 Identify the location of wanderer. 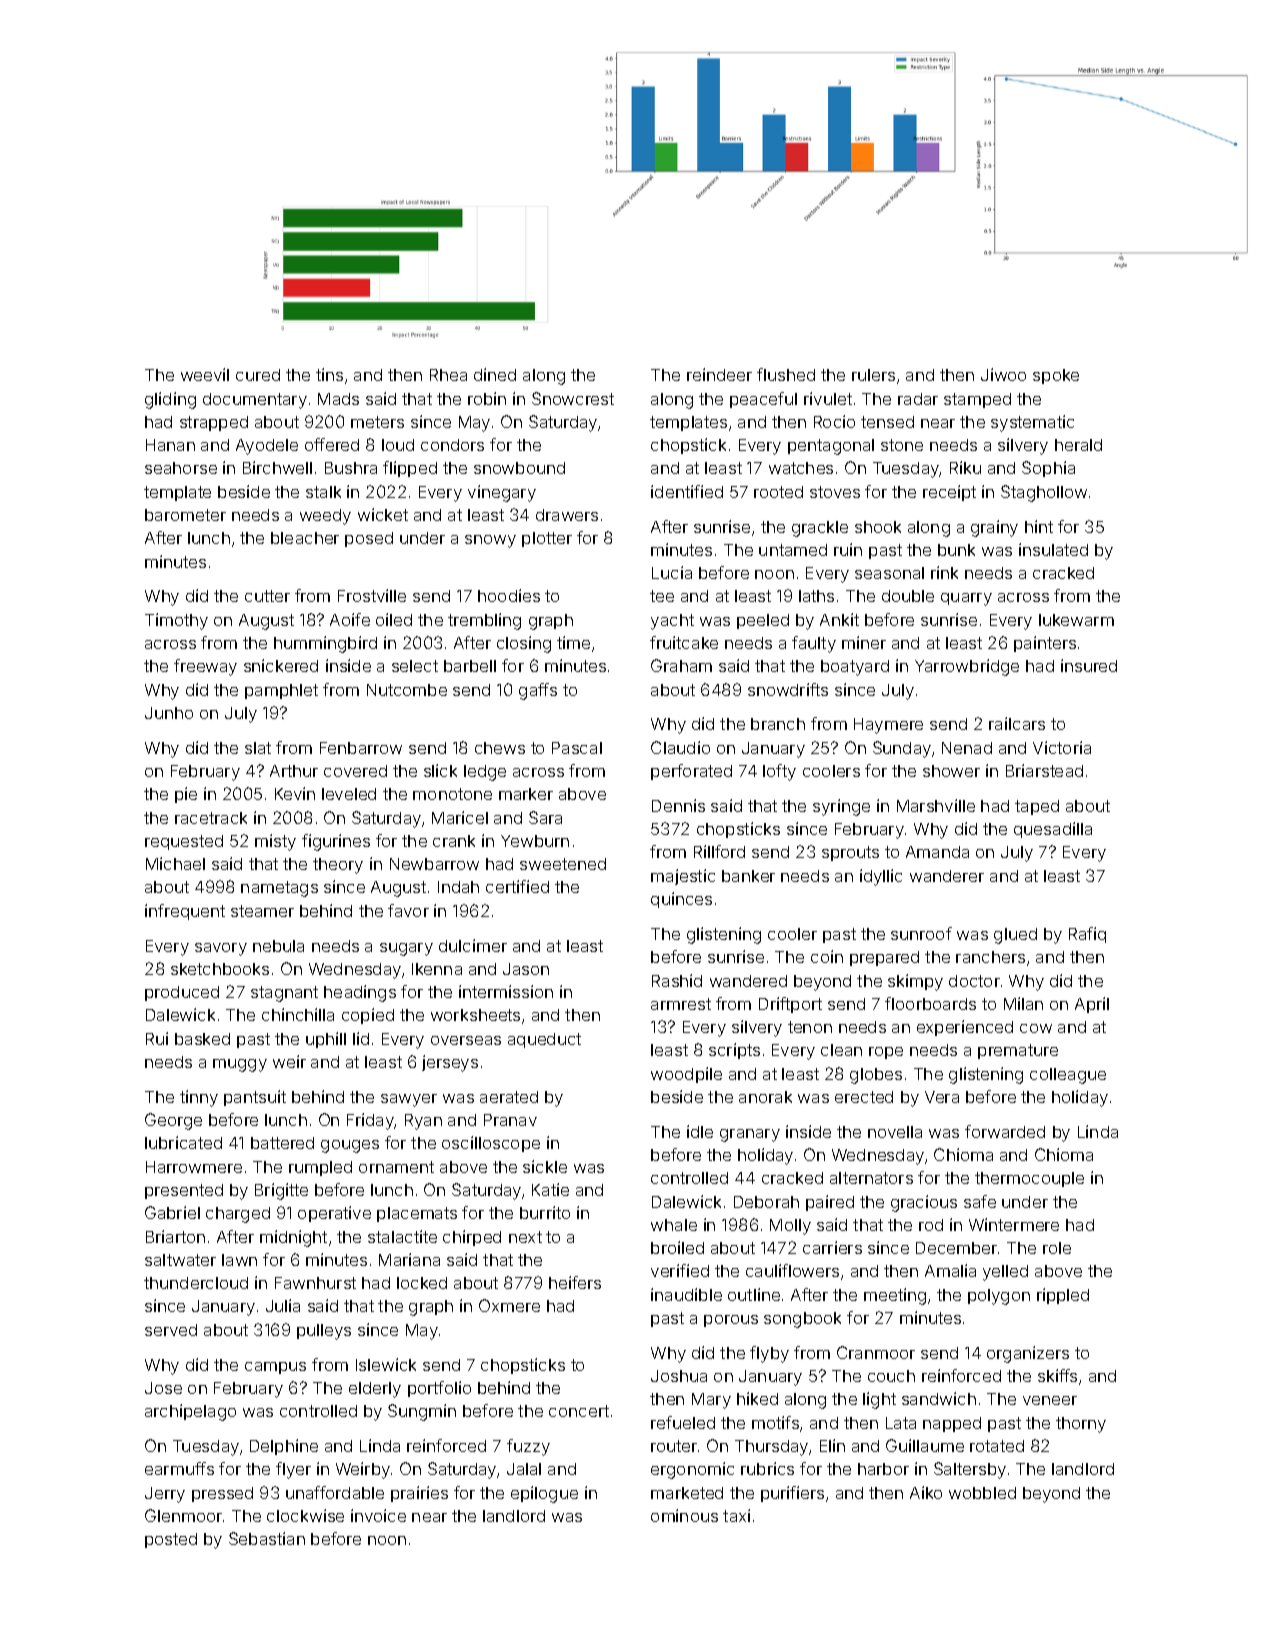
(947, 876).
